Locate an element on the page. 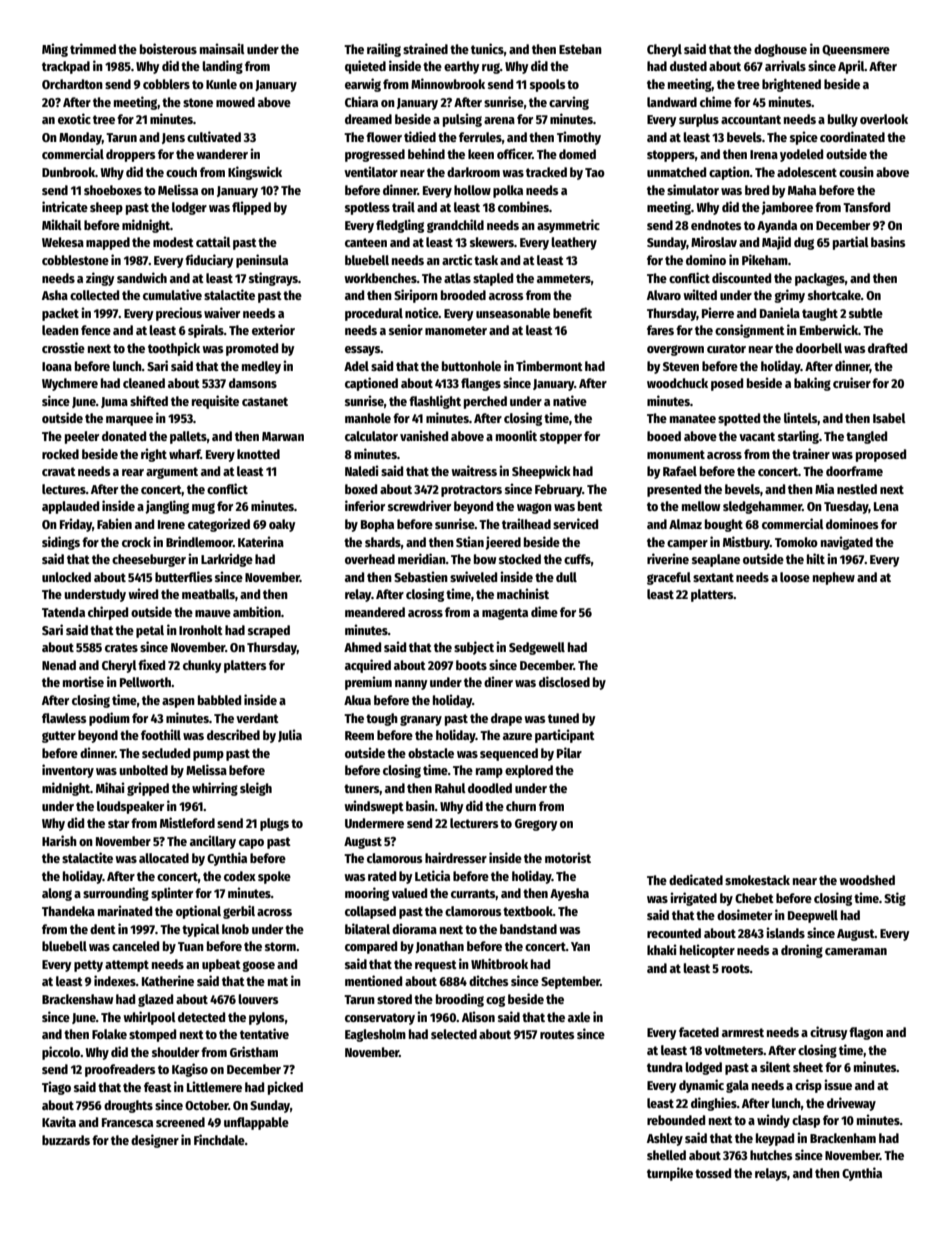 This document has width=952, height=1233. simulator is located at coordinates (693, 189).
